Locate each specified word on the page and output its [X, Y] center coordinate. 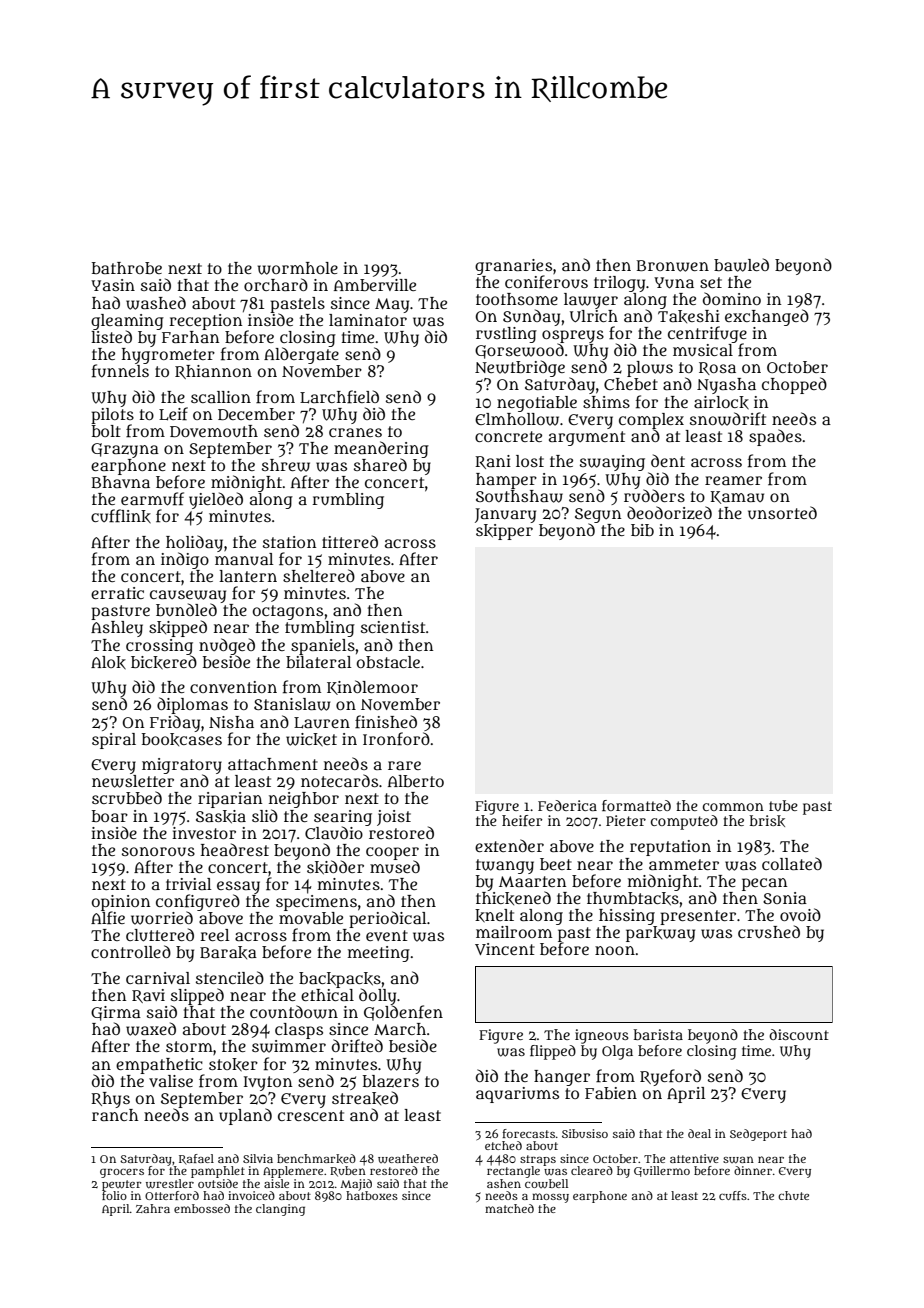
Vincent [505, 949]
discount [799, 1034]
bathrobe [127, 268]
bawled [741, 265]
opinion [121, 903]
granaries [513, 267]
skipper [504, 532]
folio [114, 1195]
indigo [185, 560]
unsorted [782, 512]
